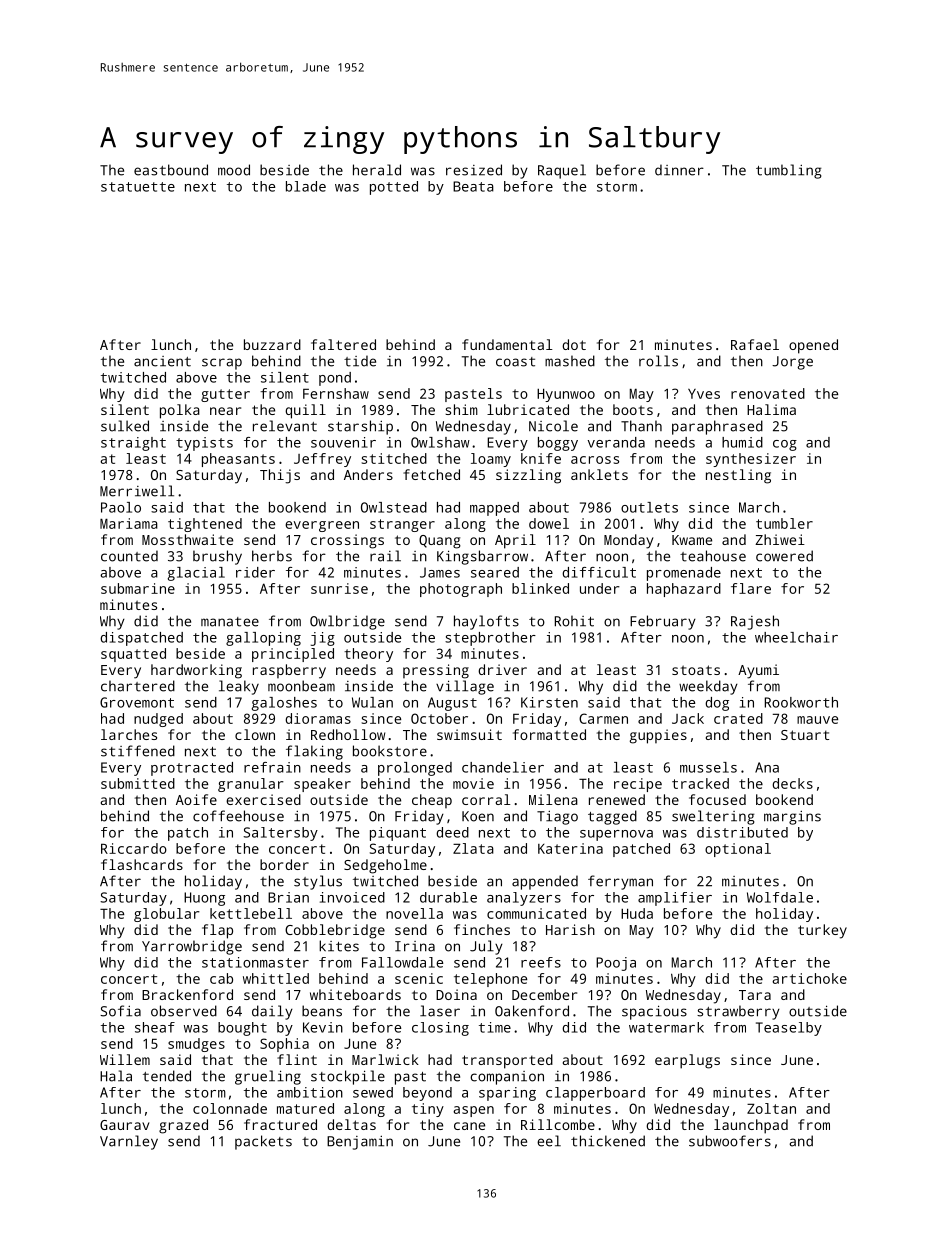 The height and width of the image is (1233, 952). Describe the element at coordinates (134, 848) in the image. I see `Riccardo` at that location.
